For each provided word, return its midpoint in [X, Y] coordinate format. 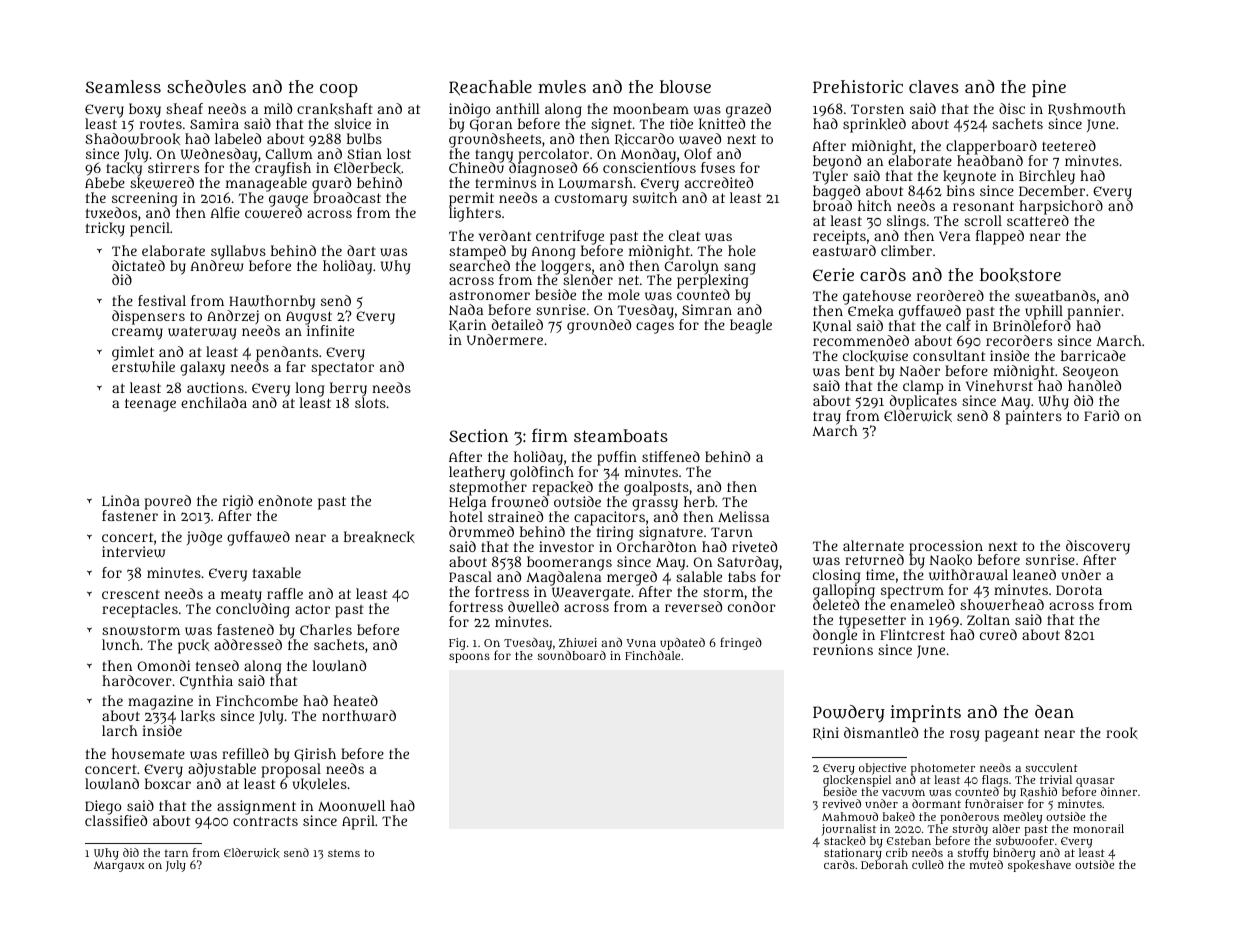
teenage [150, 405]
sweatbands [1055, 296]
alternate [873, 545]
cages [655, 328]
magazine [160, 703]
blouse [685, 86]
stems [344, 853]
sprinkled [874, 125]
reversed [693, 606]
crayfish [283, 170]
